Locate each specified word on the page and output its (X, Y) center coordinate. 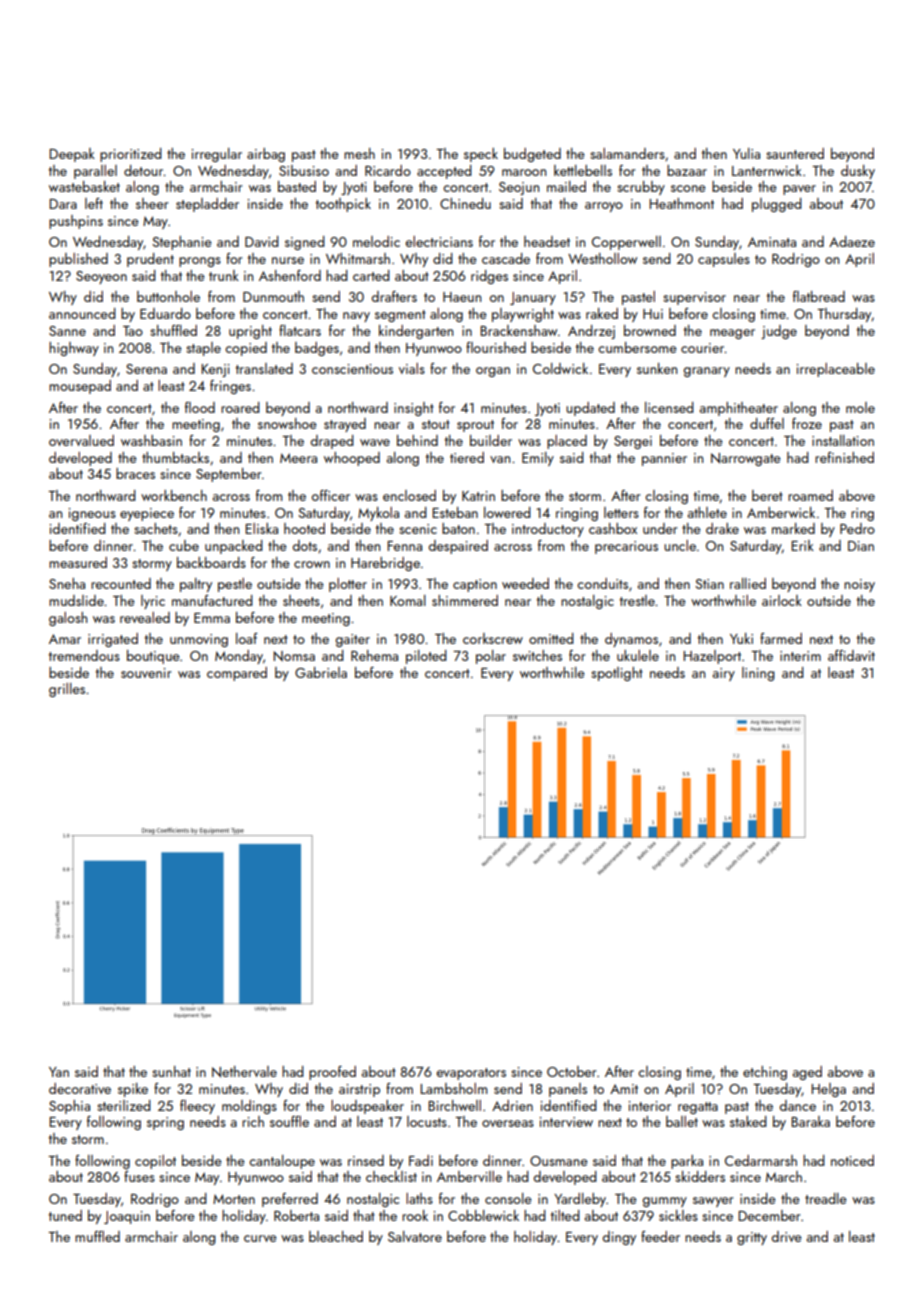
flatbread (819, 296)
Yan (59, 1072)
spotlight (617, 674)
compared (237, 674)
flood (200, 407)
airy (724, 674)
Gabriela (321, 672)
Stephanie (182, 243)
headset (547, 241)
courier (703, 348)
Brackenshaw (518, 330)
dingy (619, 1238)
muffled (97, 1236)
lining (758, 674)
